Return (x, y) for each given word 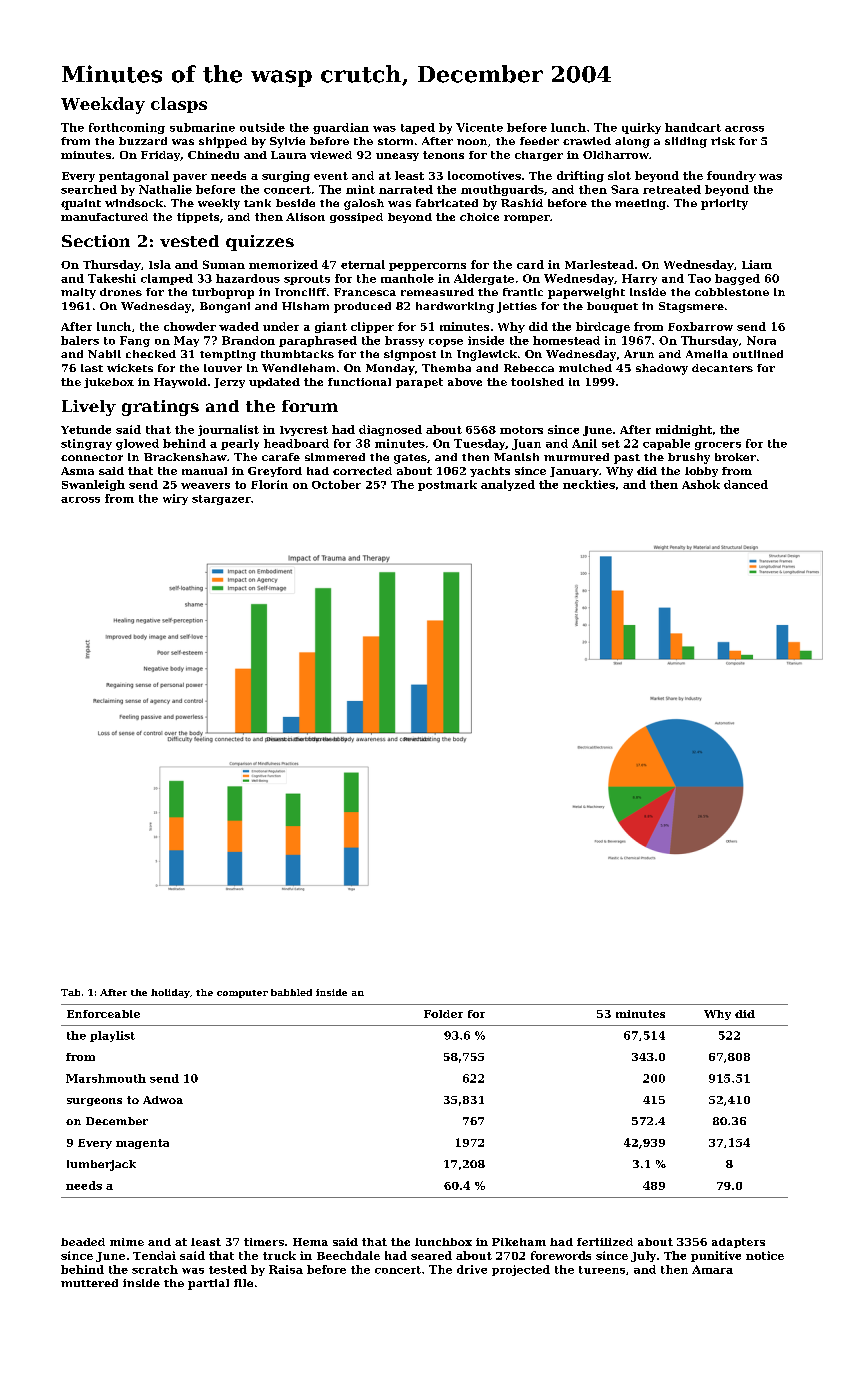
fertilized (605, 1242)
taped (418, 128)
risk (723, 141)
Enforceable (103, 1014)
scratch (155, 1269)
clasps (179, 105)
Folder (443, 1014)
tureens (602, 1270)
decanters (722, 368)
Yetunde (86, 429)
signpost (410, 355)
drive (472, 1269)
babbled (291, 992)
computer (242, 994)
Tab (70, 992)
